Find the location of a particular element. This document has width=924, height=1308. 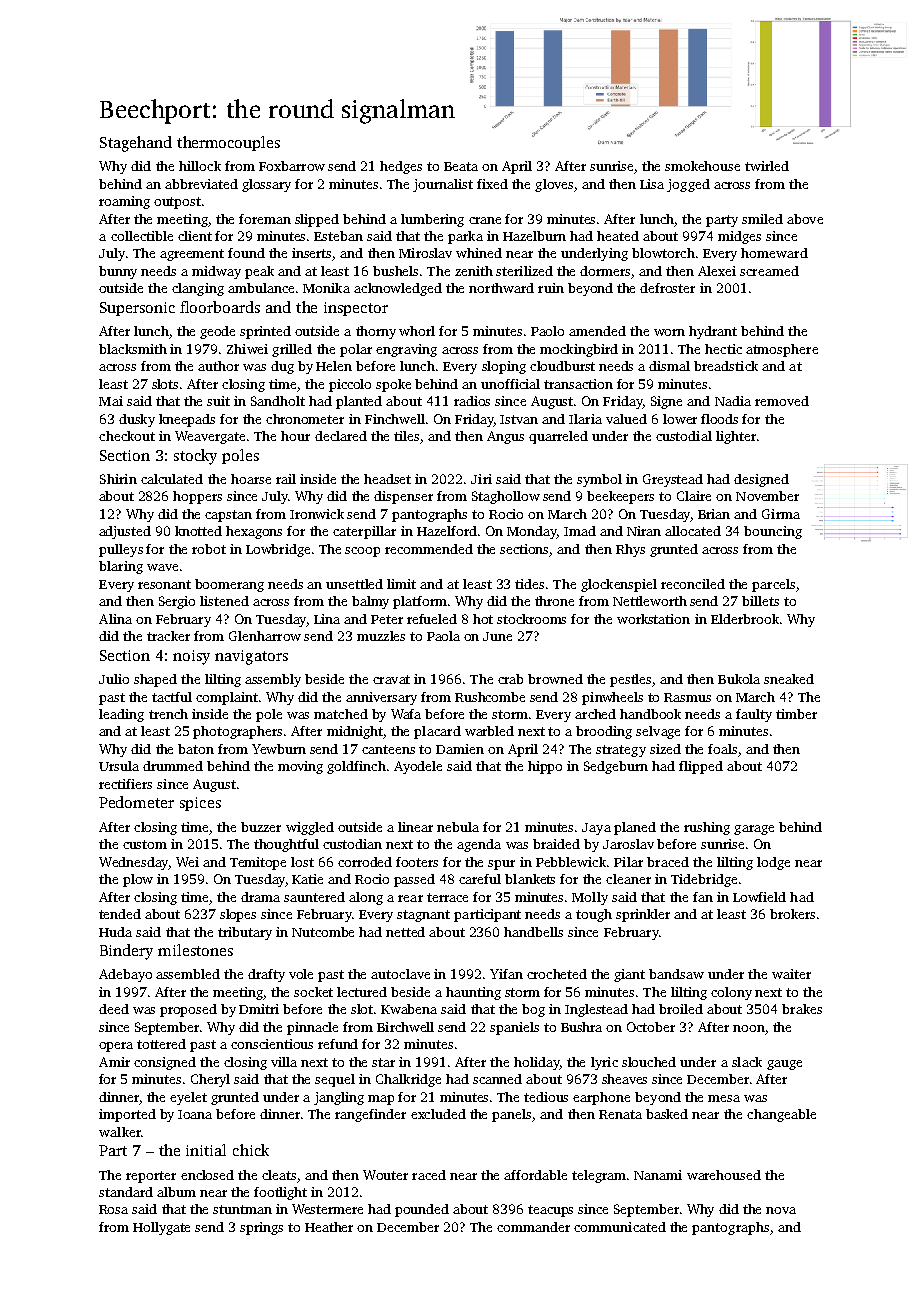

Hollygate is located at coordinates (161, 1228).
